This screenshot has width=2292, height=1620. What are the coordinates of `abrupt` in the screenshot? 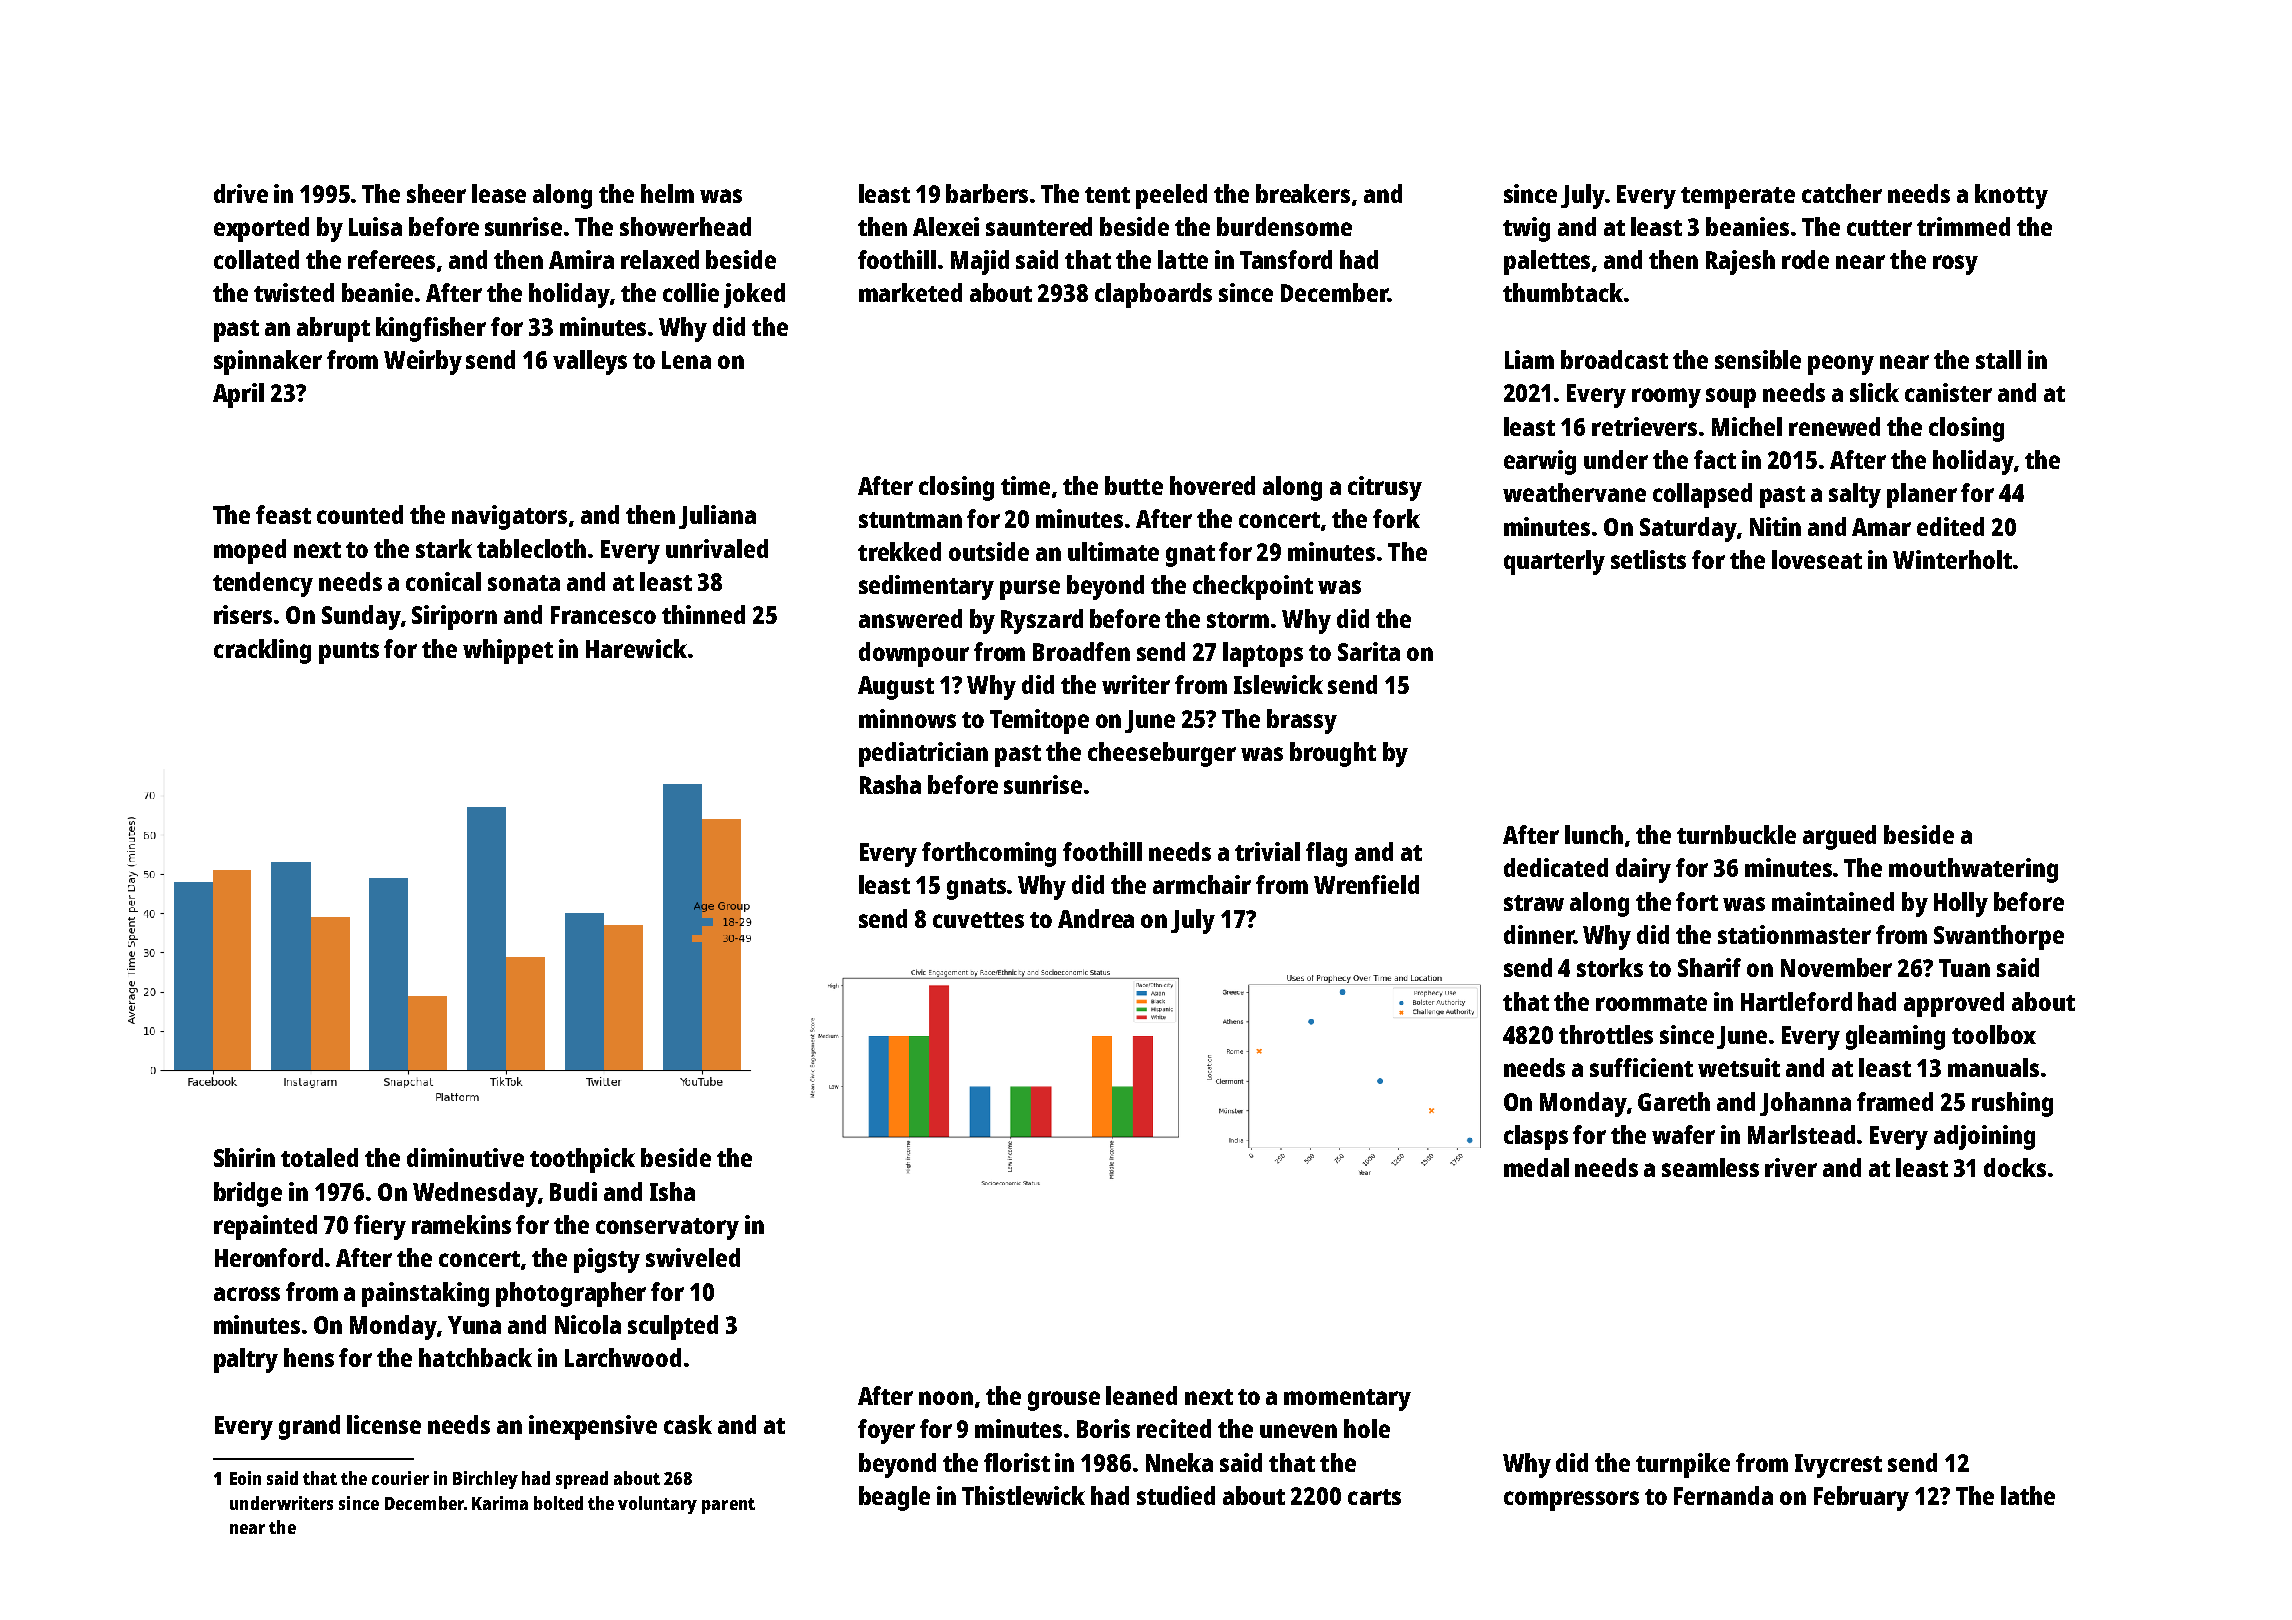 It's located at (333, 329).
